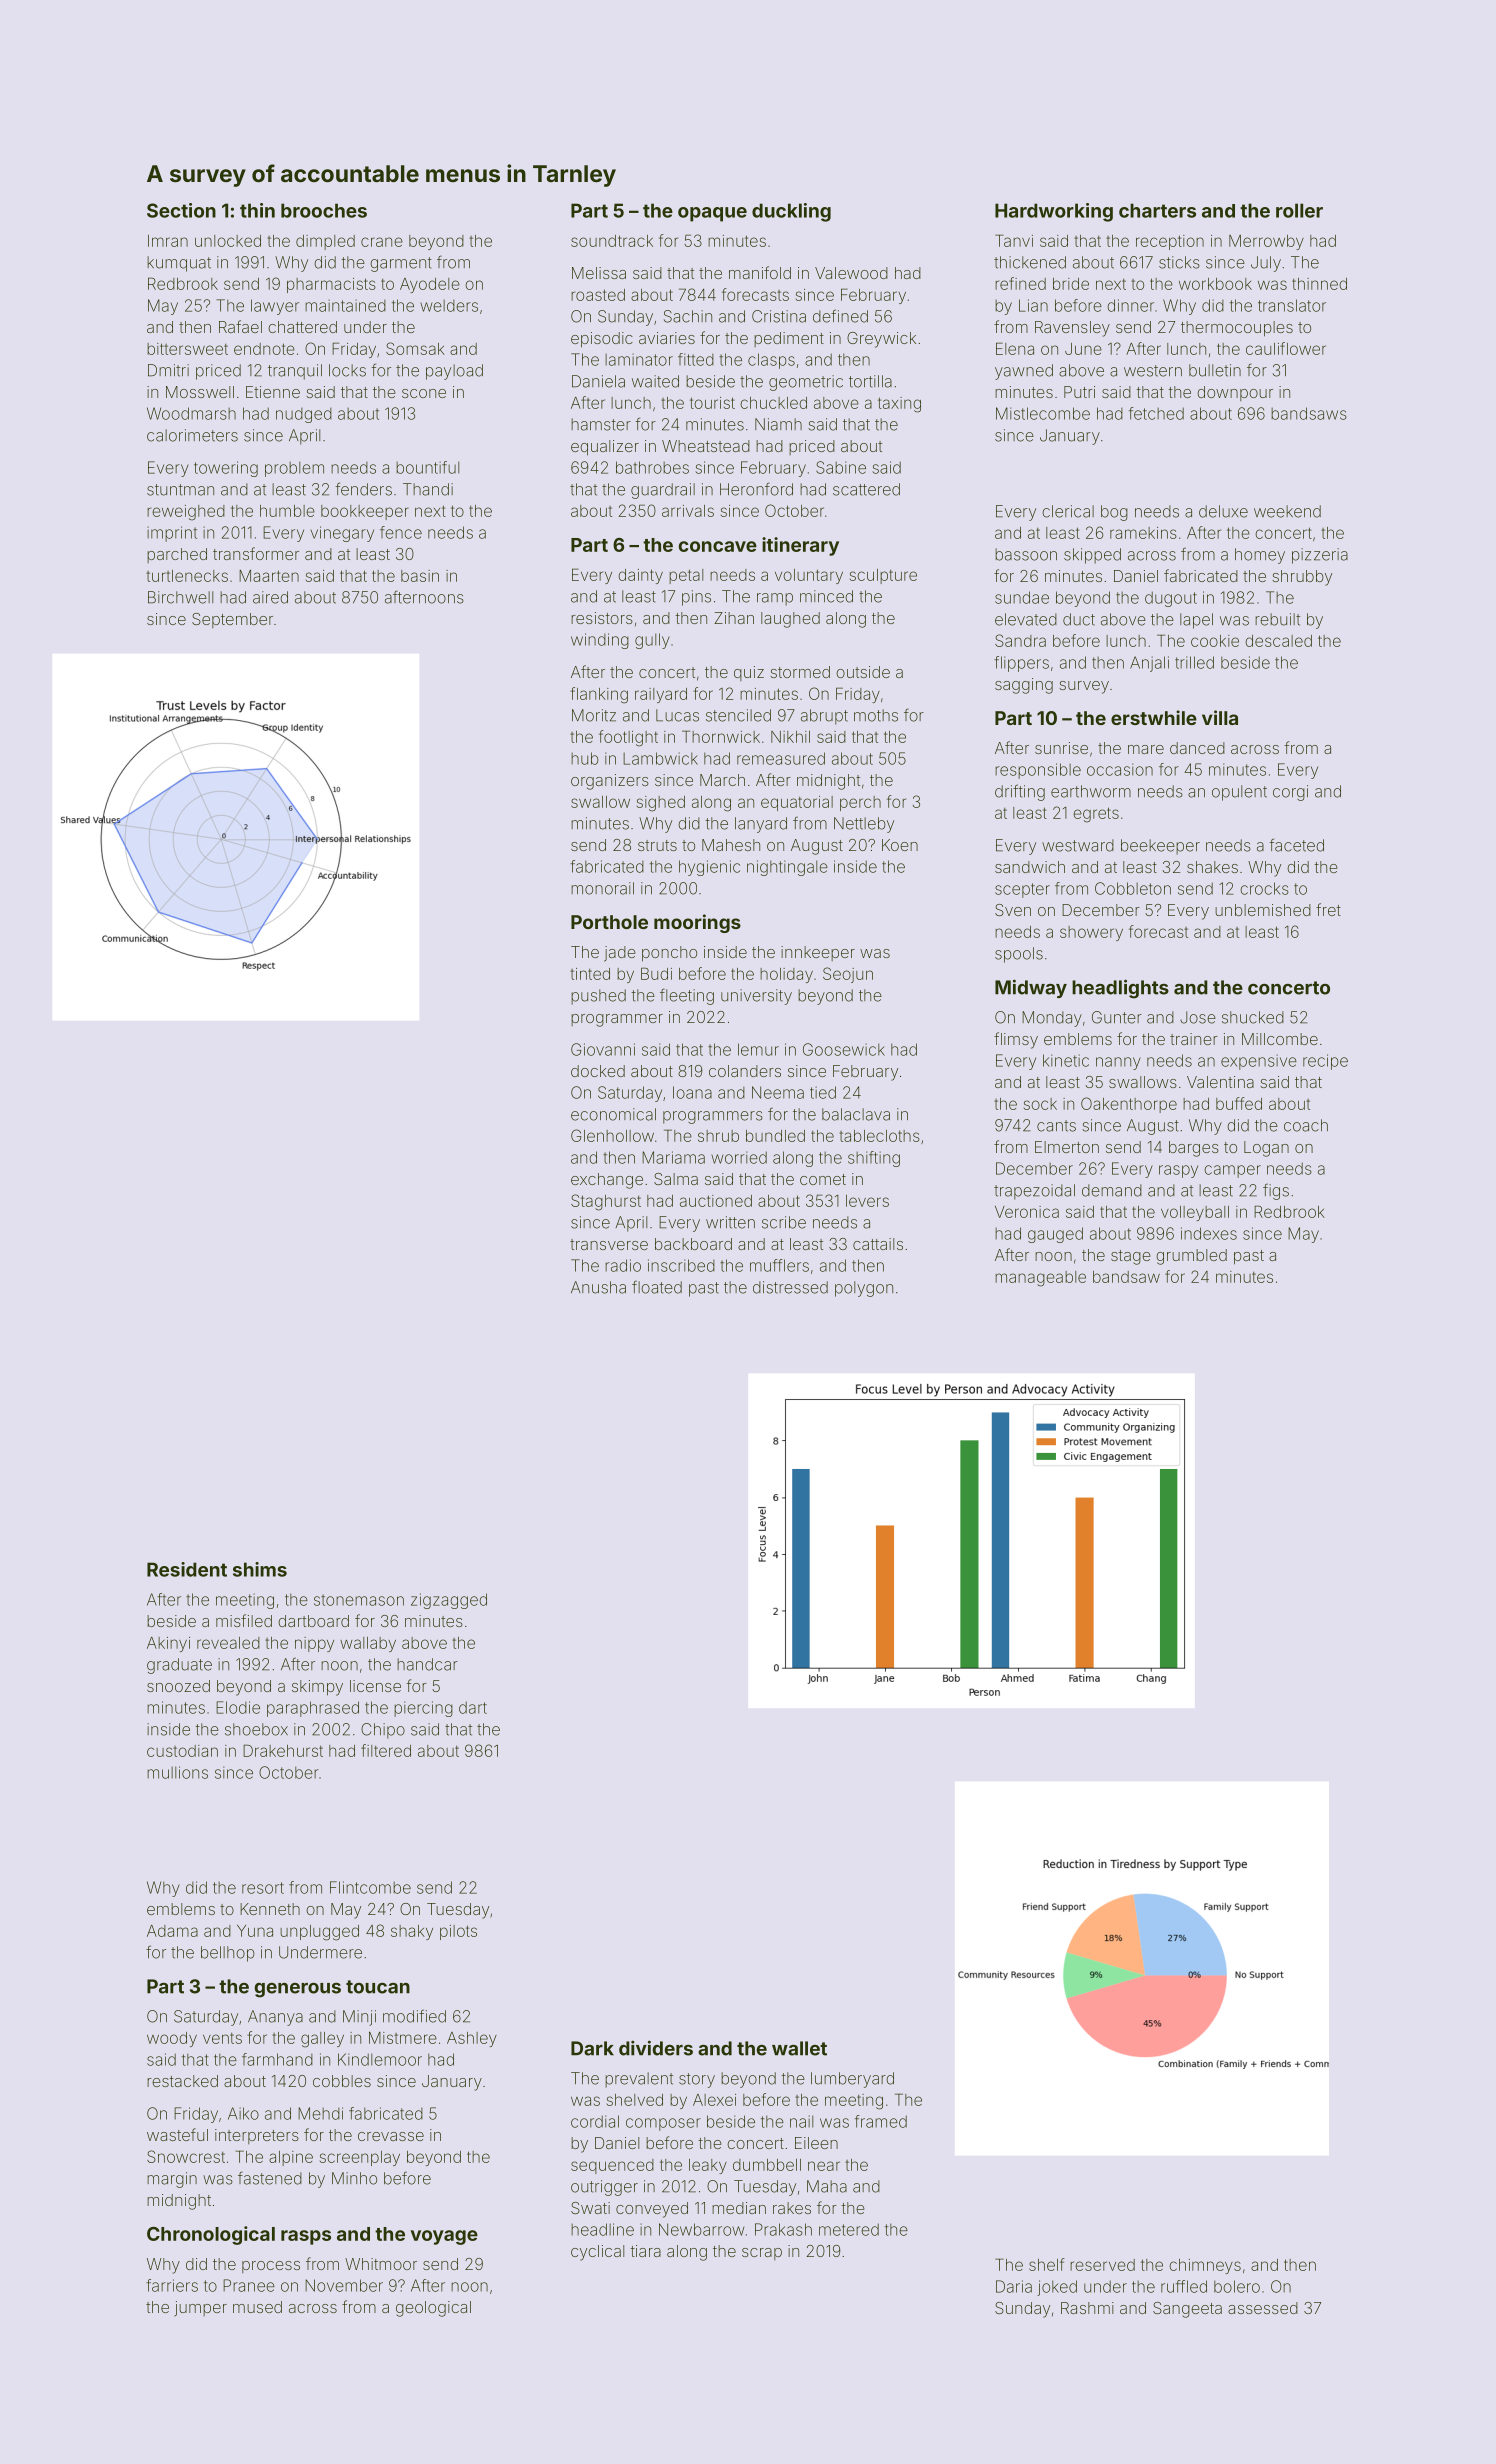 The image size is (1496, 2464). What do you see at coordinates (256, 1729) in the document?
I see `shoebox` at bounding box center [256, 1729].
